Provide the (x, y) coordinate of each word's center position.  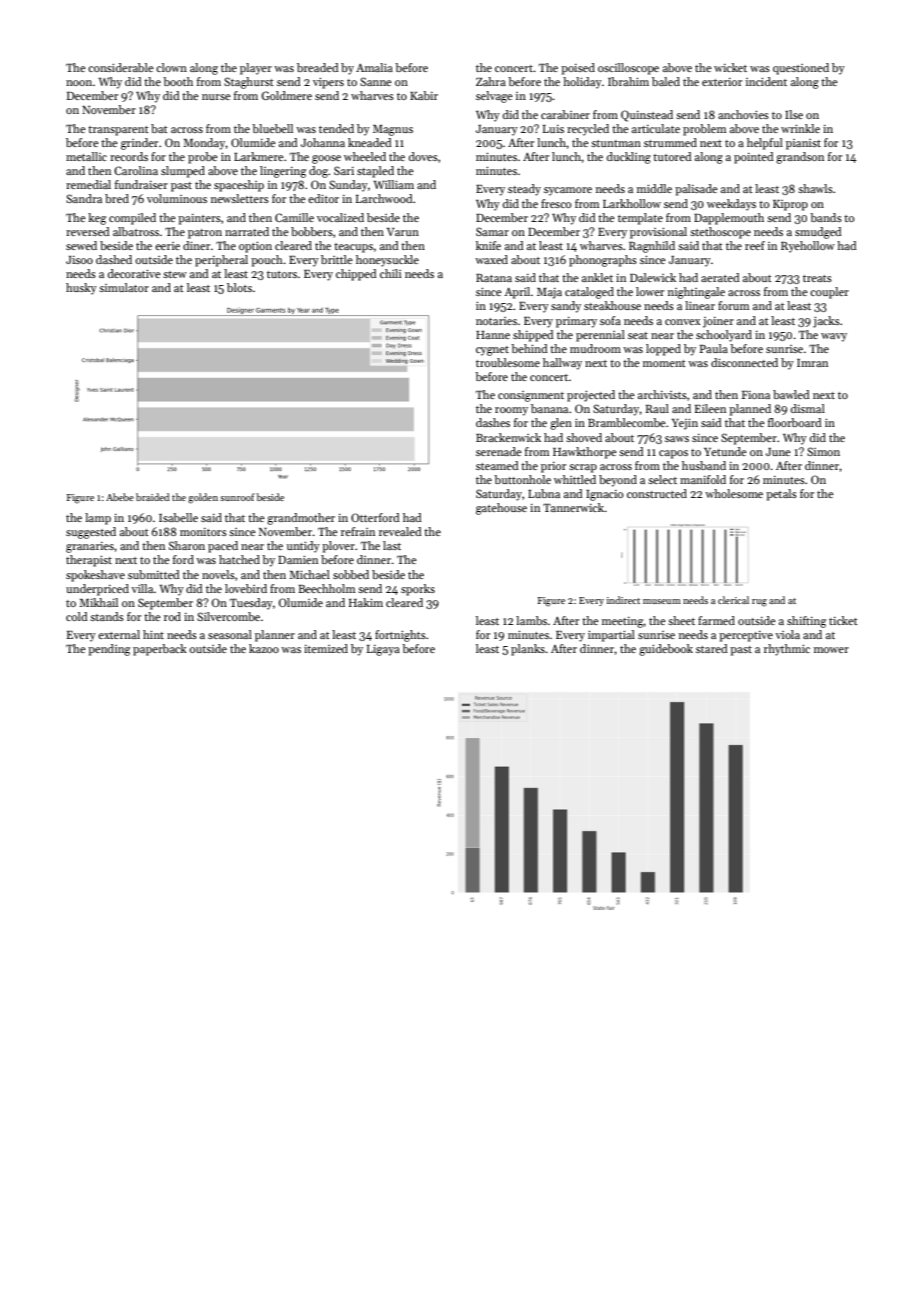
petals (781, 495)
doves (423, 156)
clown (171, 67)
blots (239, 287)
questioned (801, 69)
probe (203, 158)
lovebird (246, 588)
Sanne (376, 81)
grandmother (301, 519)
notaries (496, 321)
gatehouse (501, 509)
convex (682, 322)
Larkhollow (632, 203)
